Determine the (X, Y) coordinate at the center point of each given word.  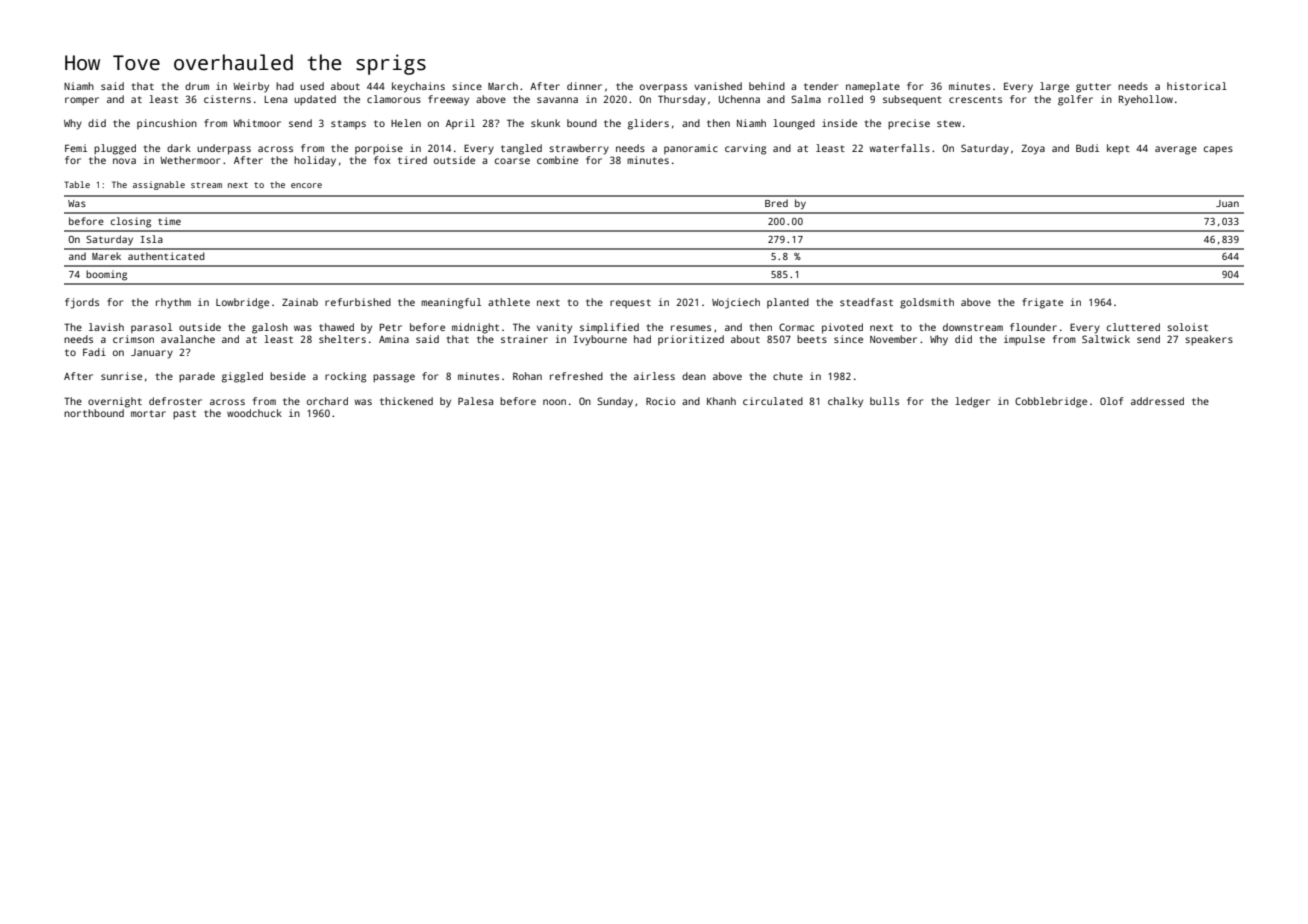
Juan (1227, 203)
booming (106, 275)
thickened (406, 401)
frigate (1042, 303)
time (169, 221)
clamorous (394, 99)
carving (745, 149)
